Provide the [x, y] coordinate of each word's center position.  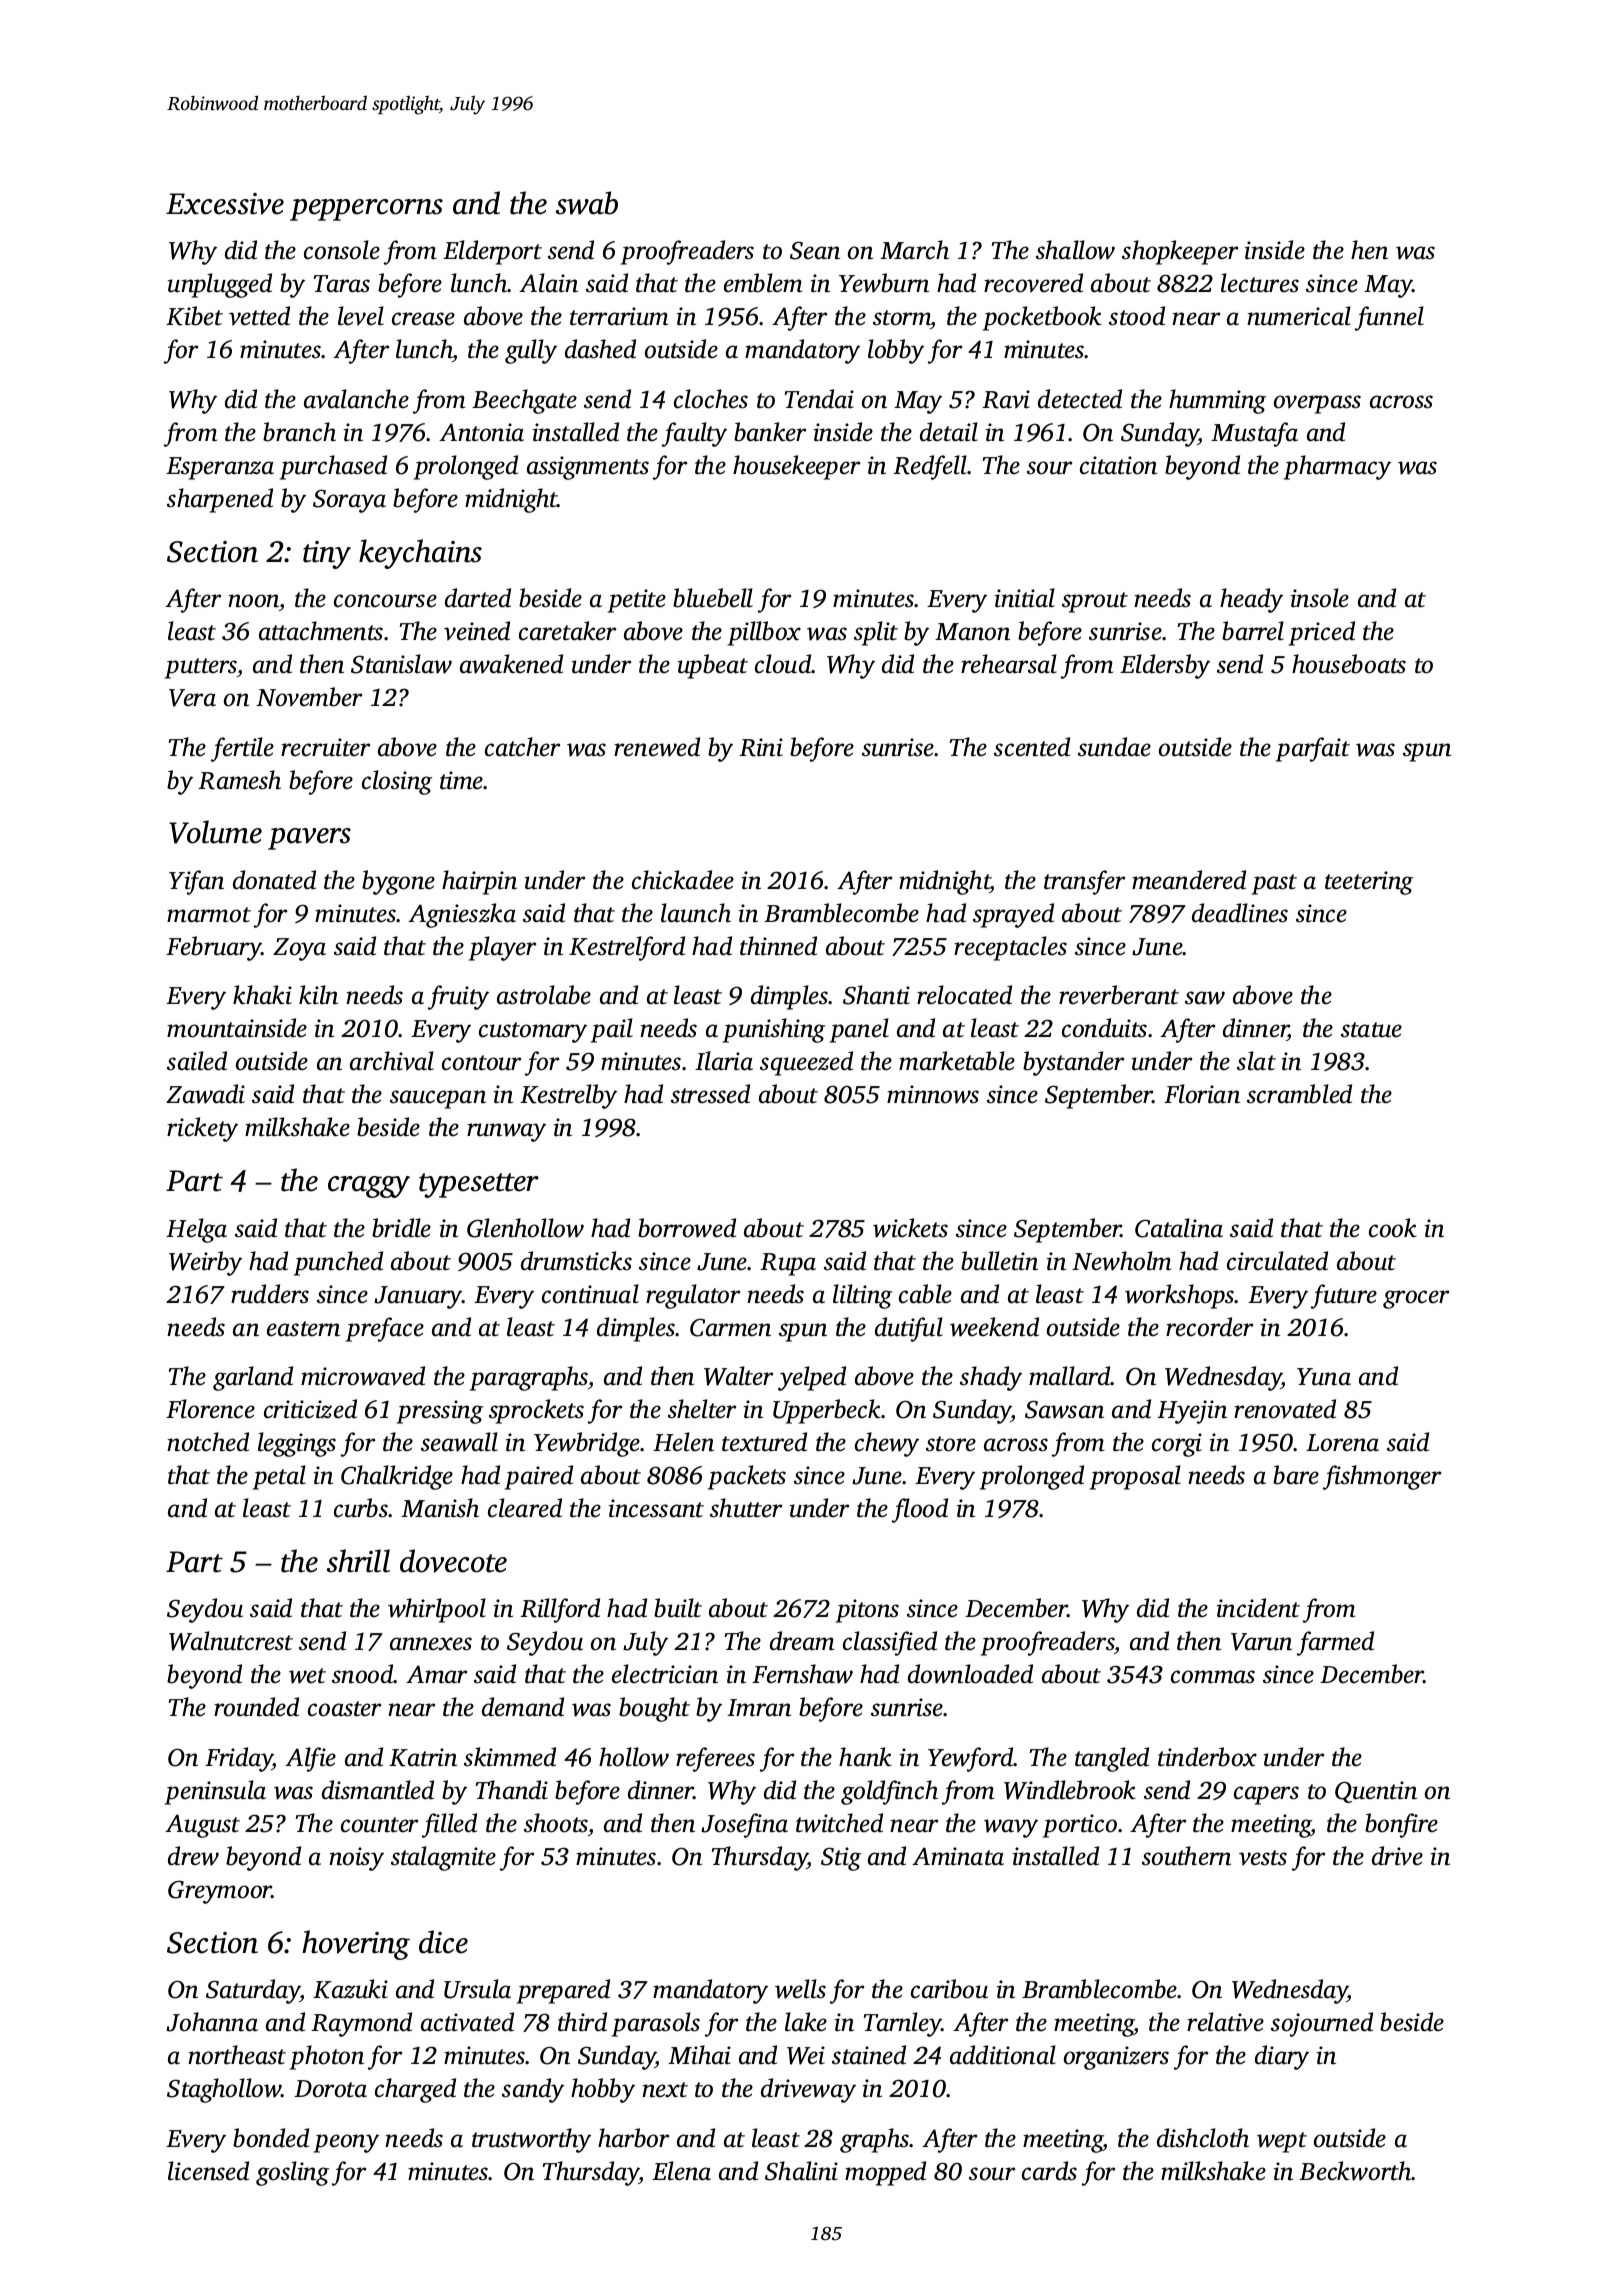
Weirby [205, 1263]
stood [1137, 316]
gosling [292, 2173]
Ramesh [239, 780]
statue [1371, 1030]
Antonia [481, 432]
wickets [910, 1228]
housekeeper [796, 467]
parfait [1313, 749]
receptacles [1010, 948]
